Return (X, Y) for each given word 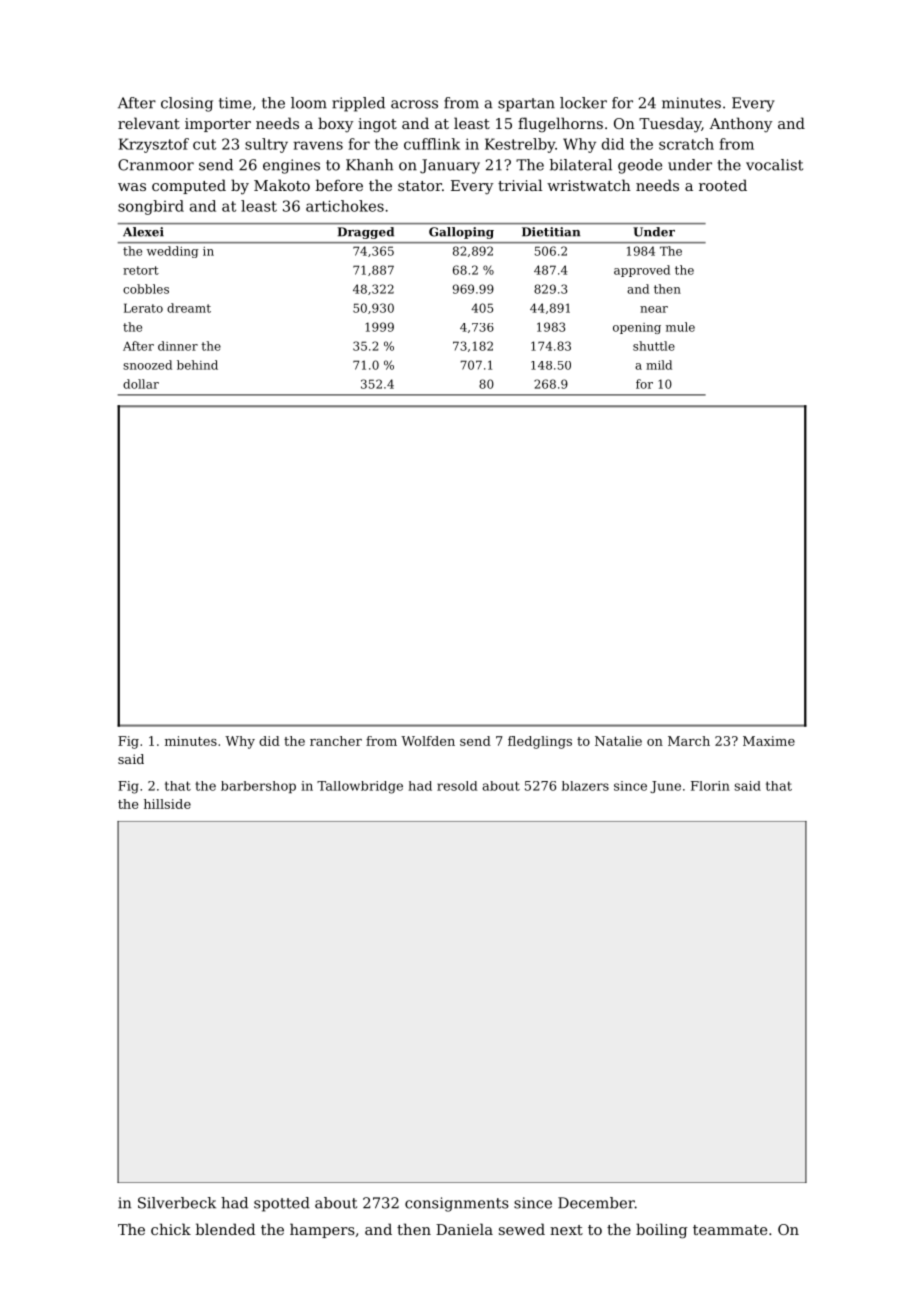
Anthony (740, 125)
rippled (358, 104)
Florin (710, 786)
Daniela (464, 1229)
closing (187, 104)
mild (659, 365)
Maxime (769, 741)
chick (171, 1229)
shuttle (654, 346)
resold (457, 786)
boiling (661, 1231)
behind (197, 365)
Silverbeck (177, 1203)
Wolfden (428, 741)
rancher (336, 741)
